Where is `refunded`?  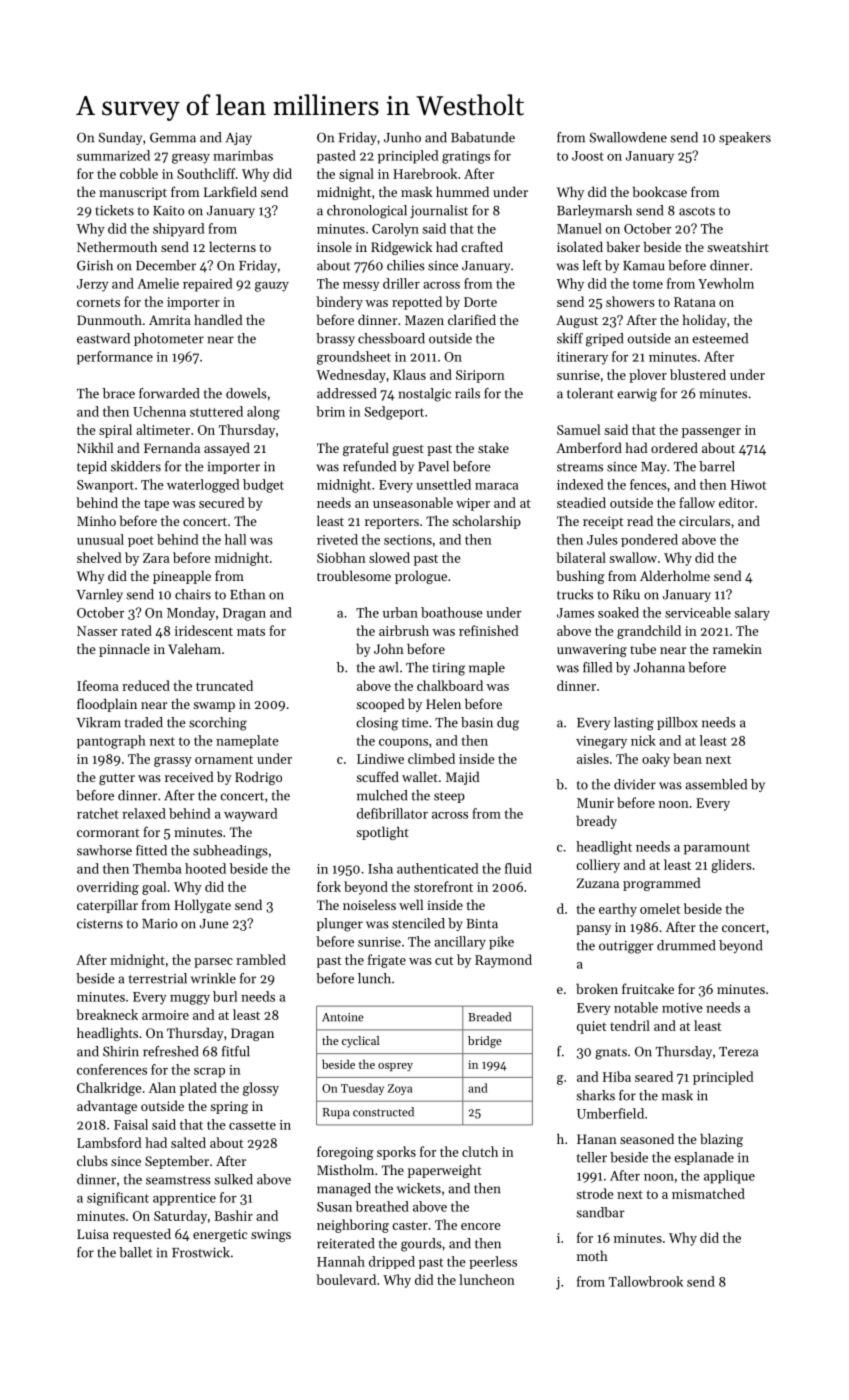 refunded is located at coordinates (369, 466).
